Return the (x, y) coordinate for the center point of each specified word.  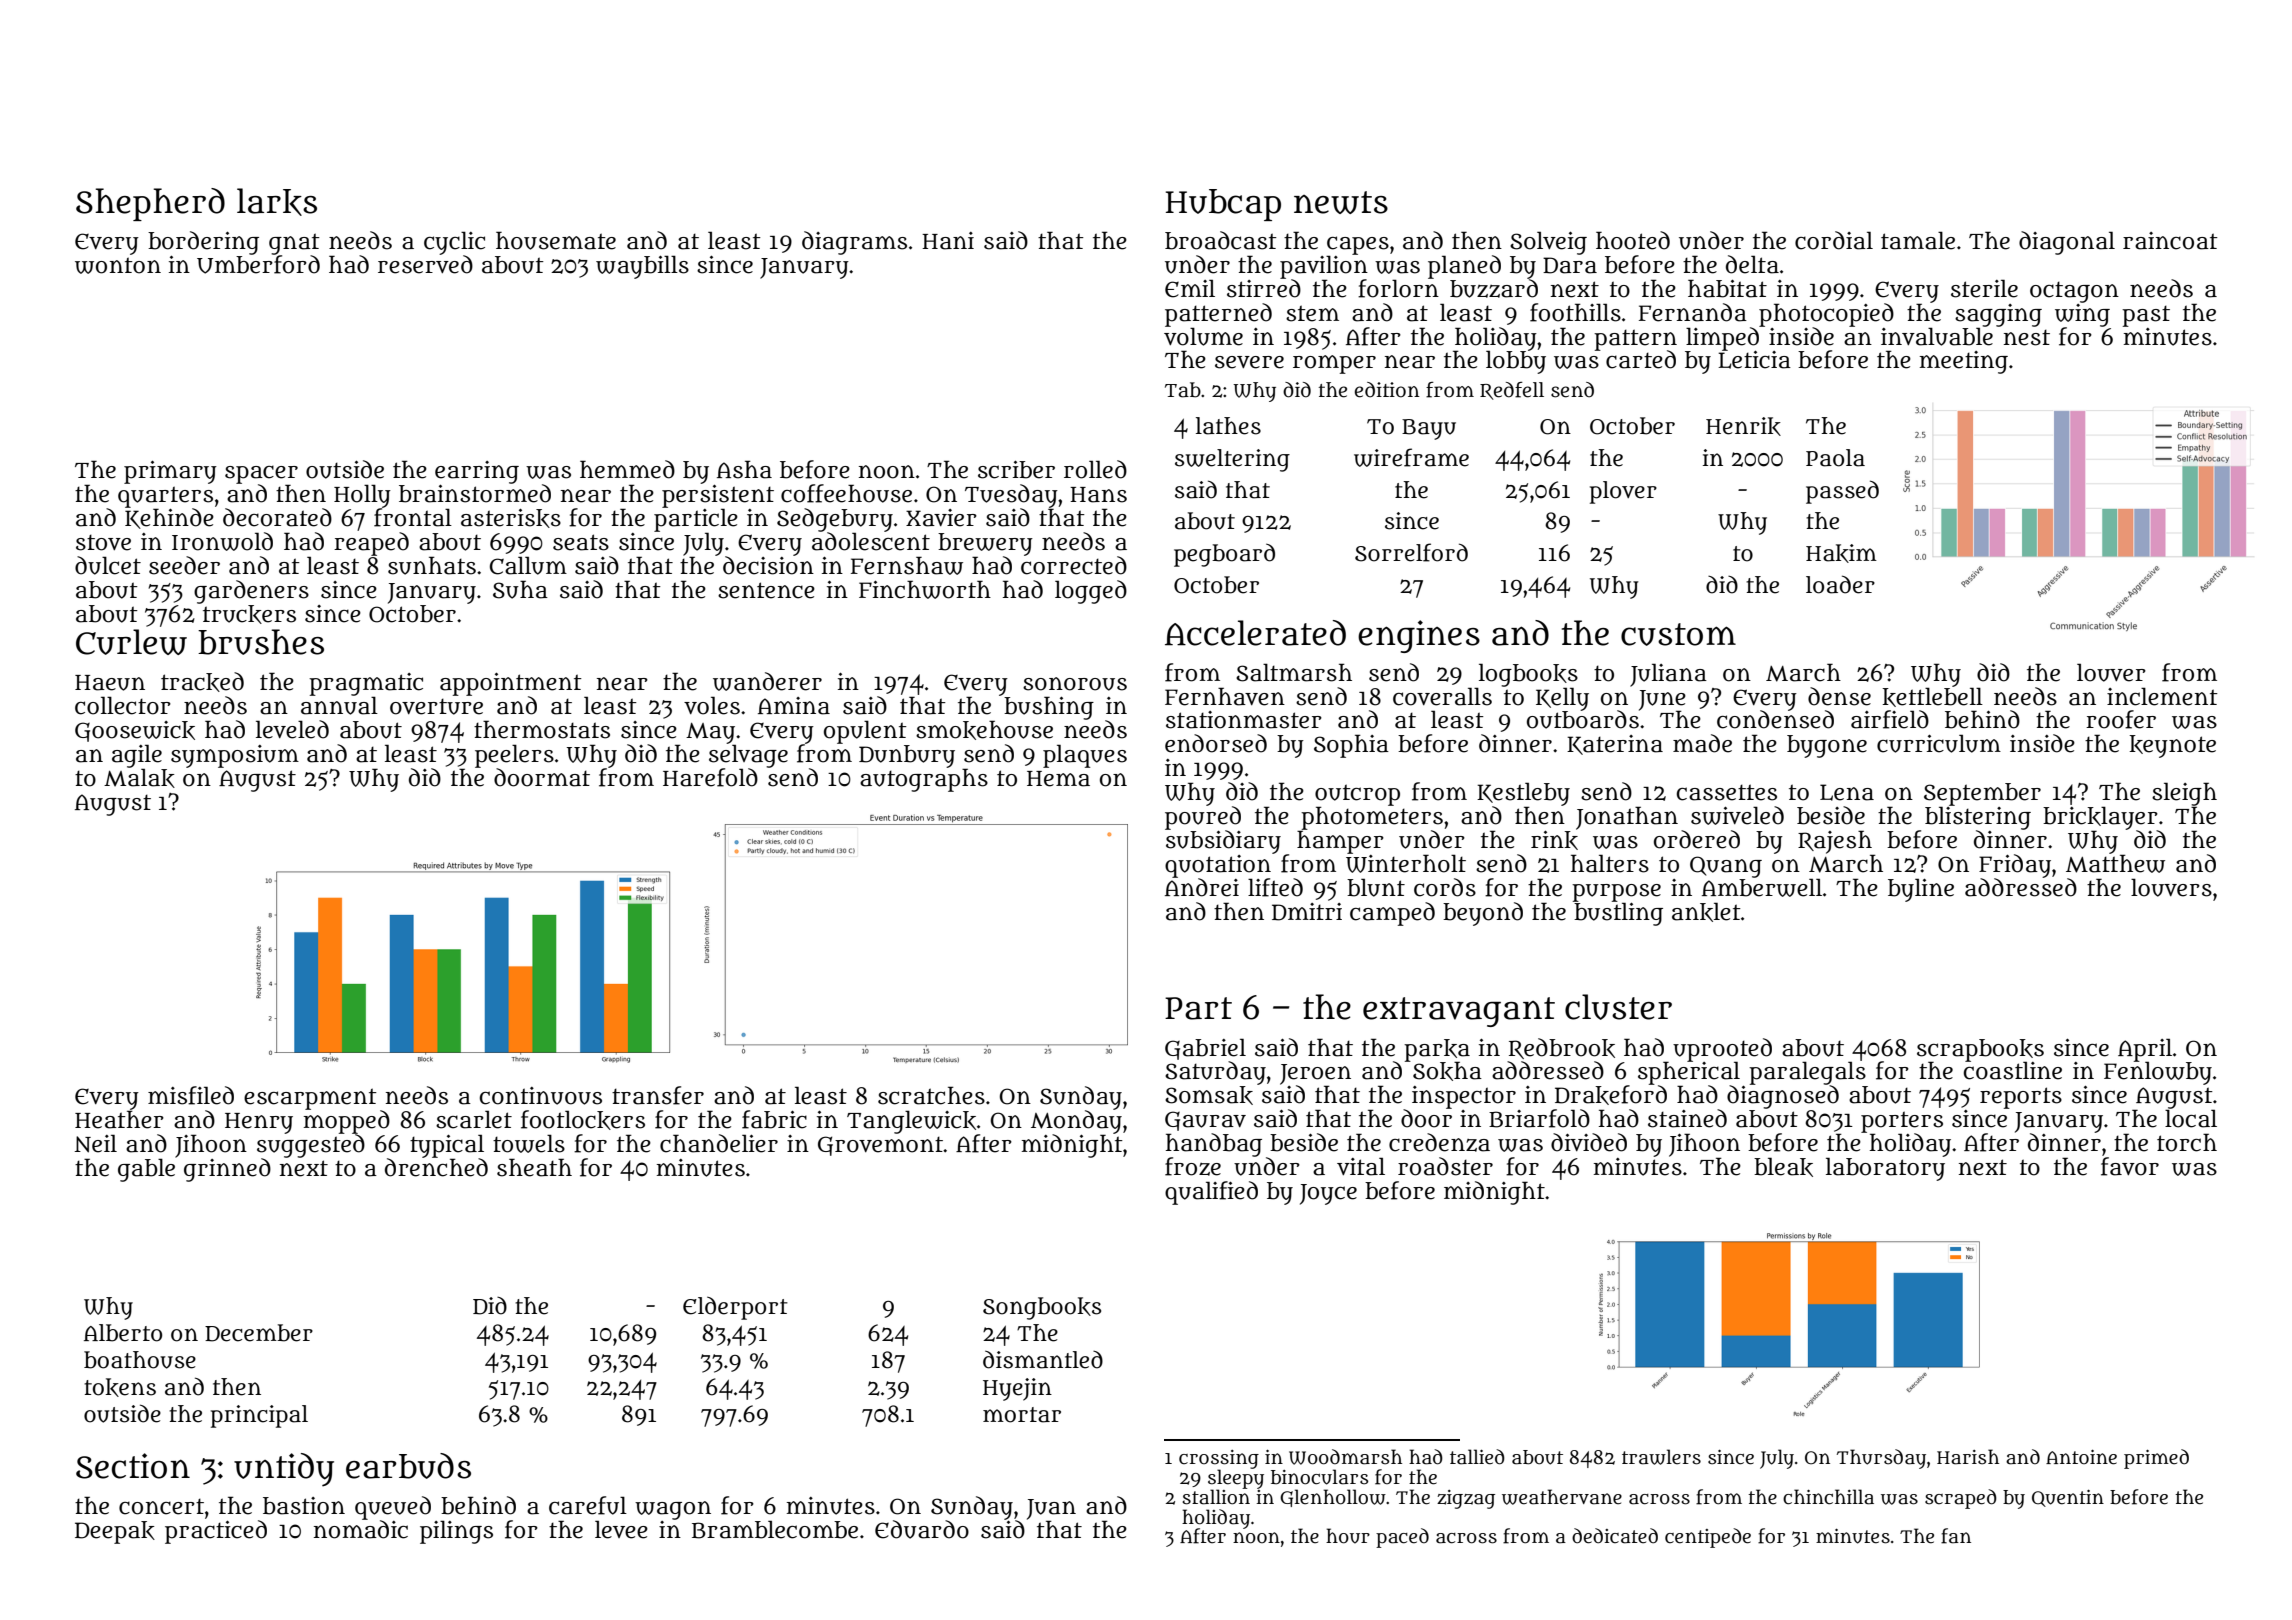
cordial (1834, 240)
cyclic (454, 243)
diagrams (854, 243)
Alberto (123, 1333)
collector (123, 705)
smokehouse (984, 730)
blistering (1978, 818)
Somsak (1209, 1095)
